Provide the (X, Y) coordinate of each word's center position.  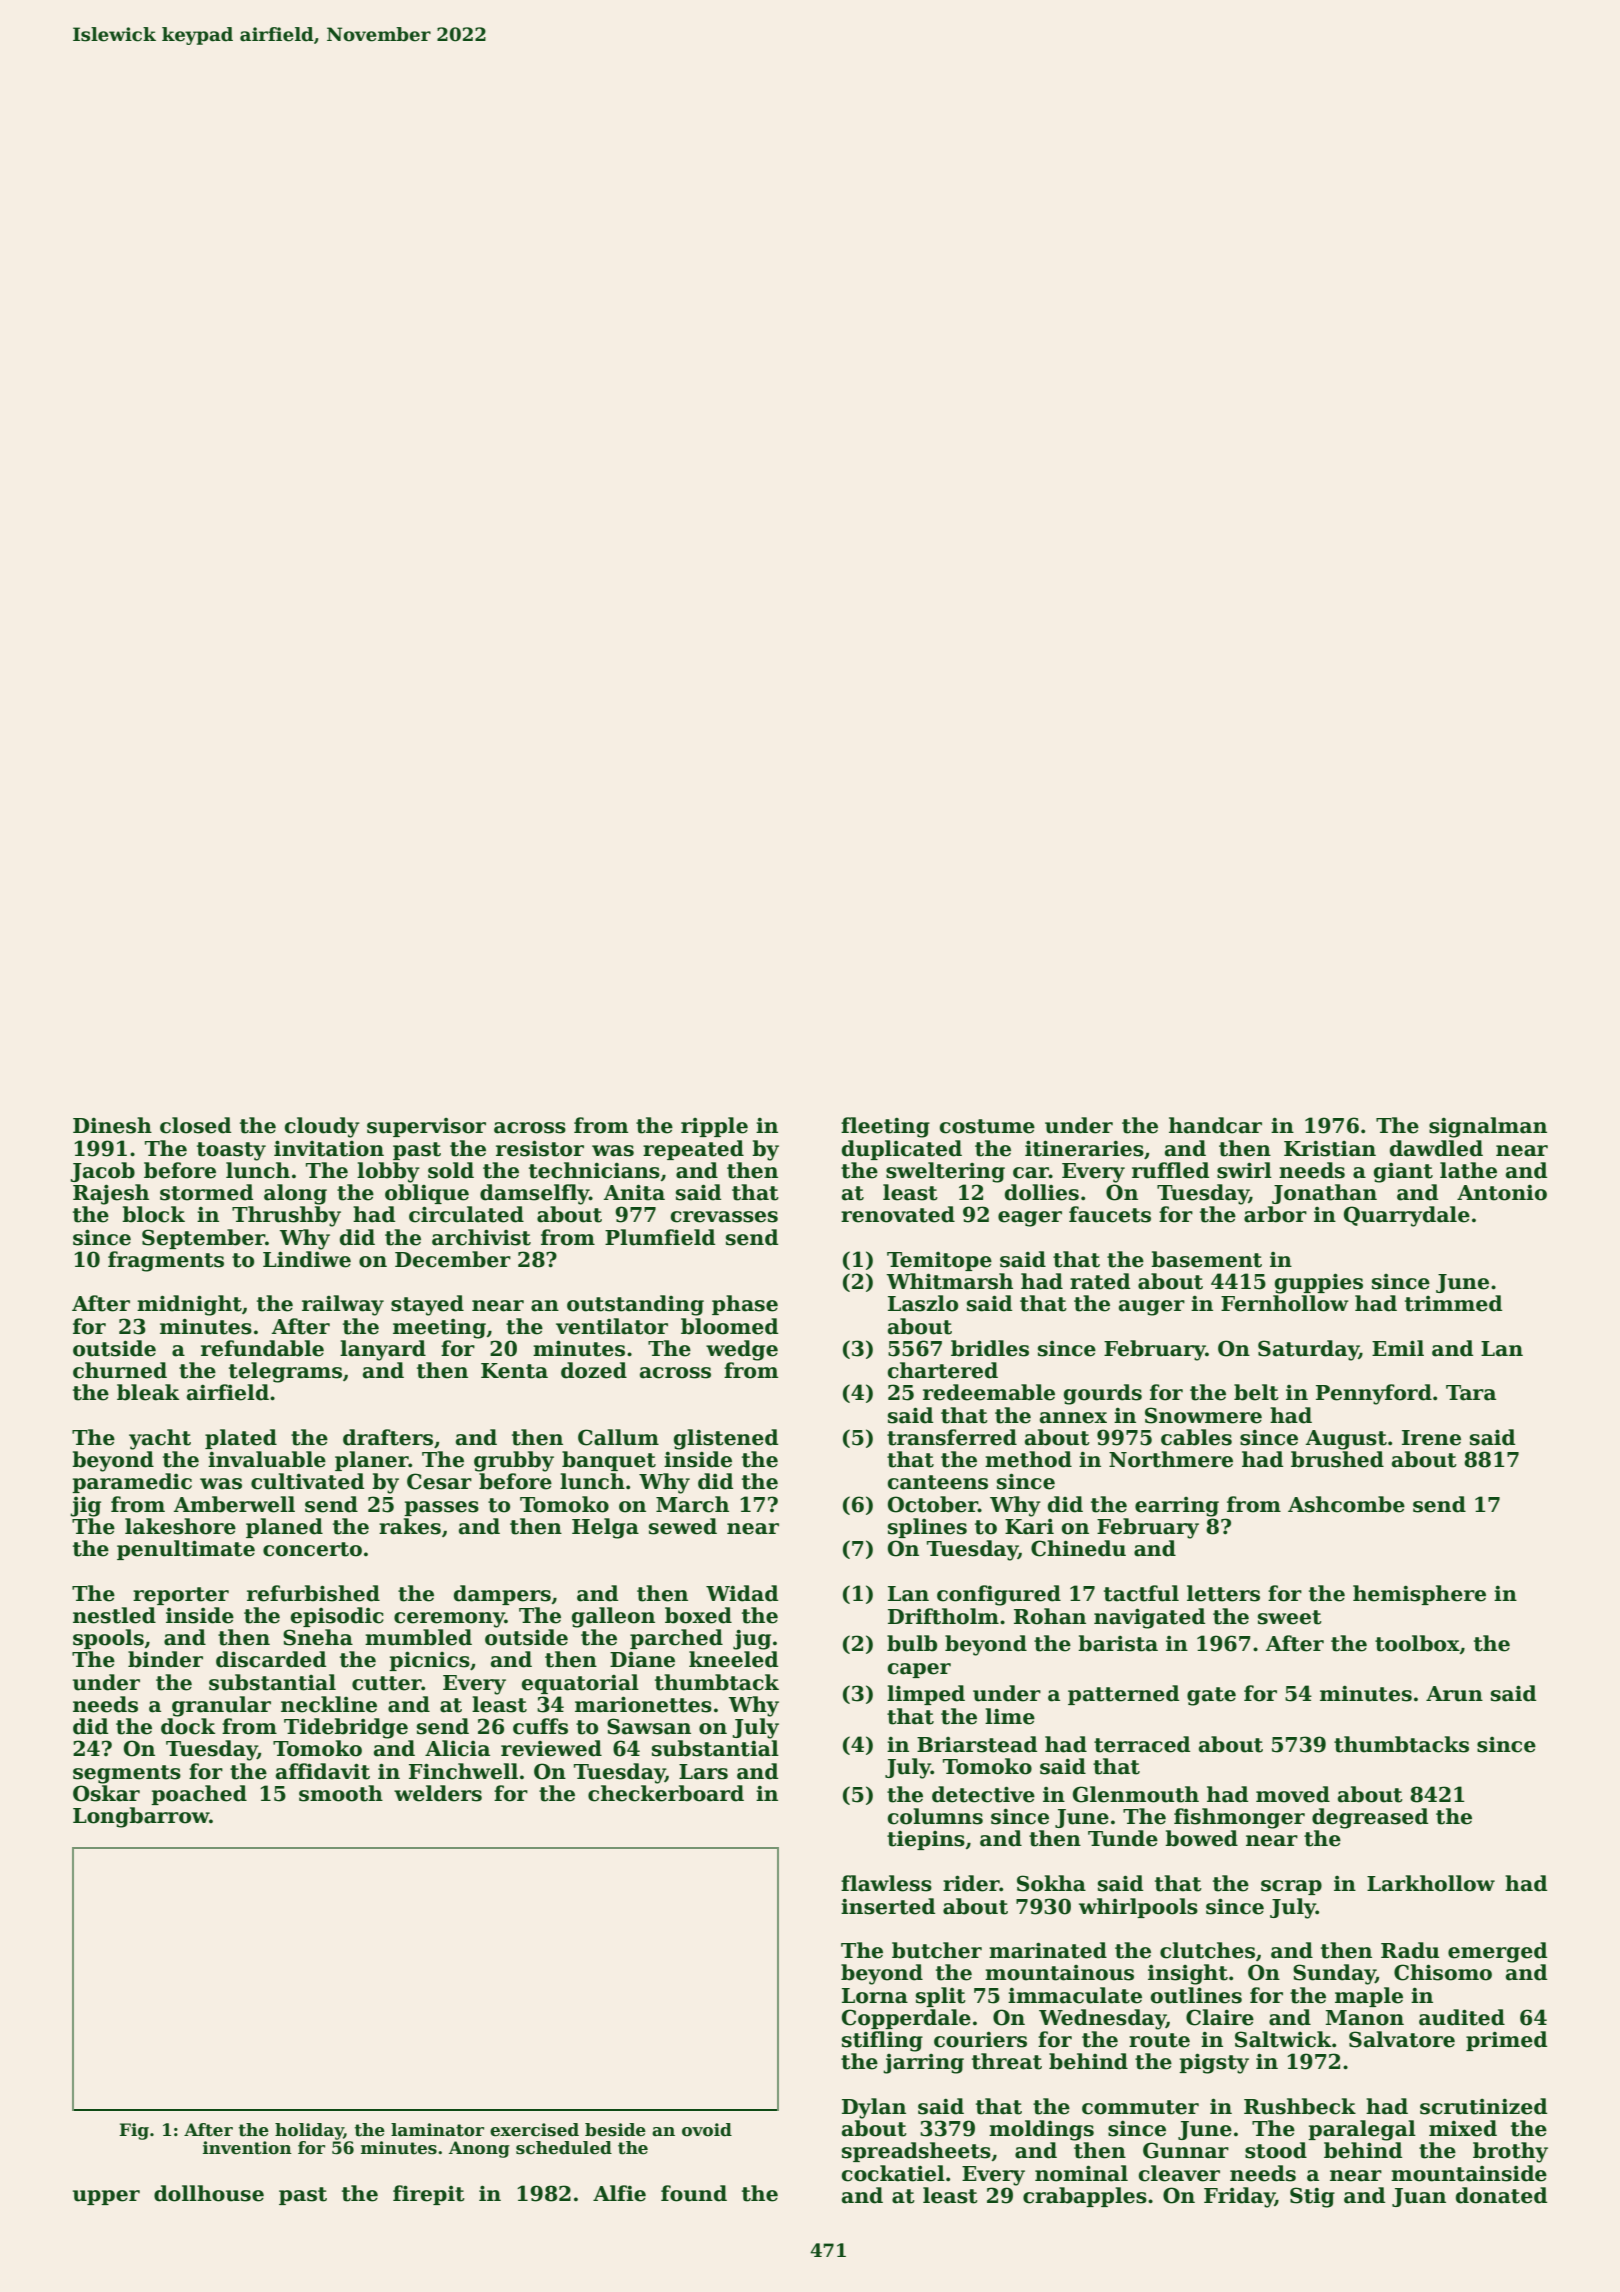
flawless (886, 1883)
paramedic (132, 1483)
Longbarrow (141, 1817)
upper (106, 2197)
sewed (683, 1526)
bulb (912, 1643)
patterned (1123, 1695)
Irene (1431, 1438)
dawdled (1436, 1148)
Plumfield (660, 1237)
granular (221, 1706)
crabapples (1085, 2197)
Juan (1419, 2197)
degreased (1370, 1818)
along (295, 1194)
